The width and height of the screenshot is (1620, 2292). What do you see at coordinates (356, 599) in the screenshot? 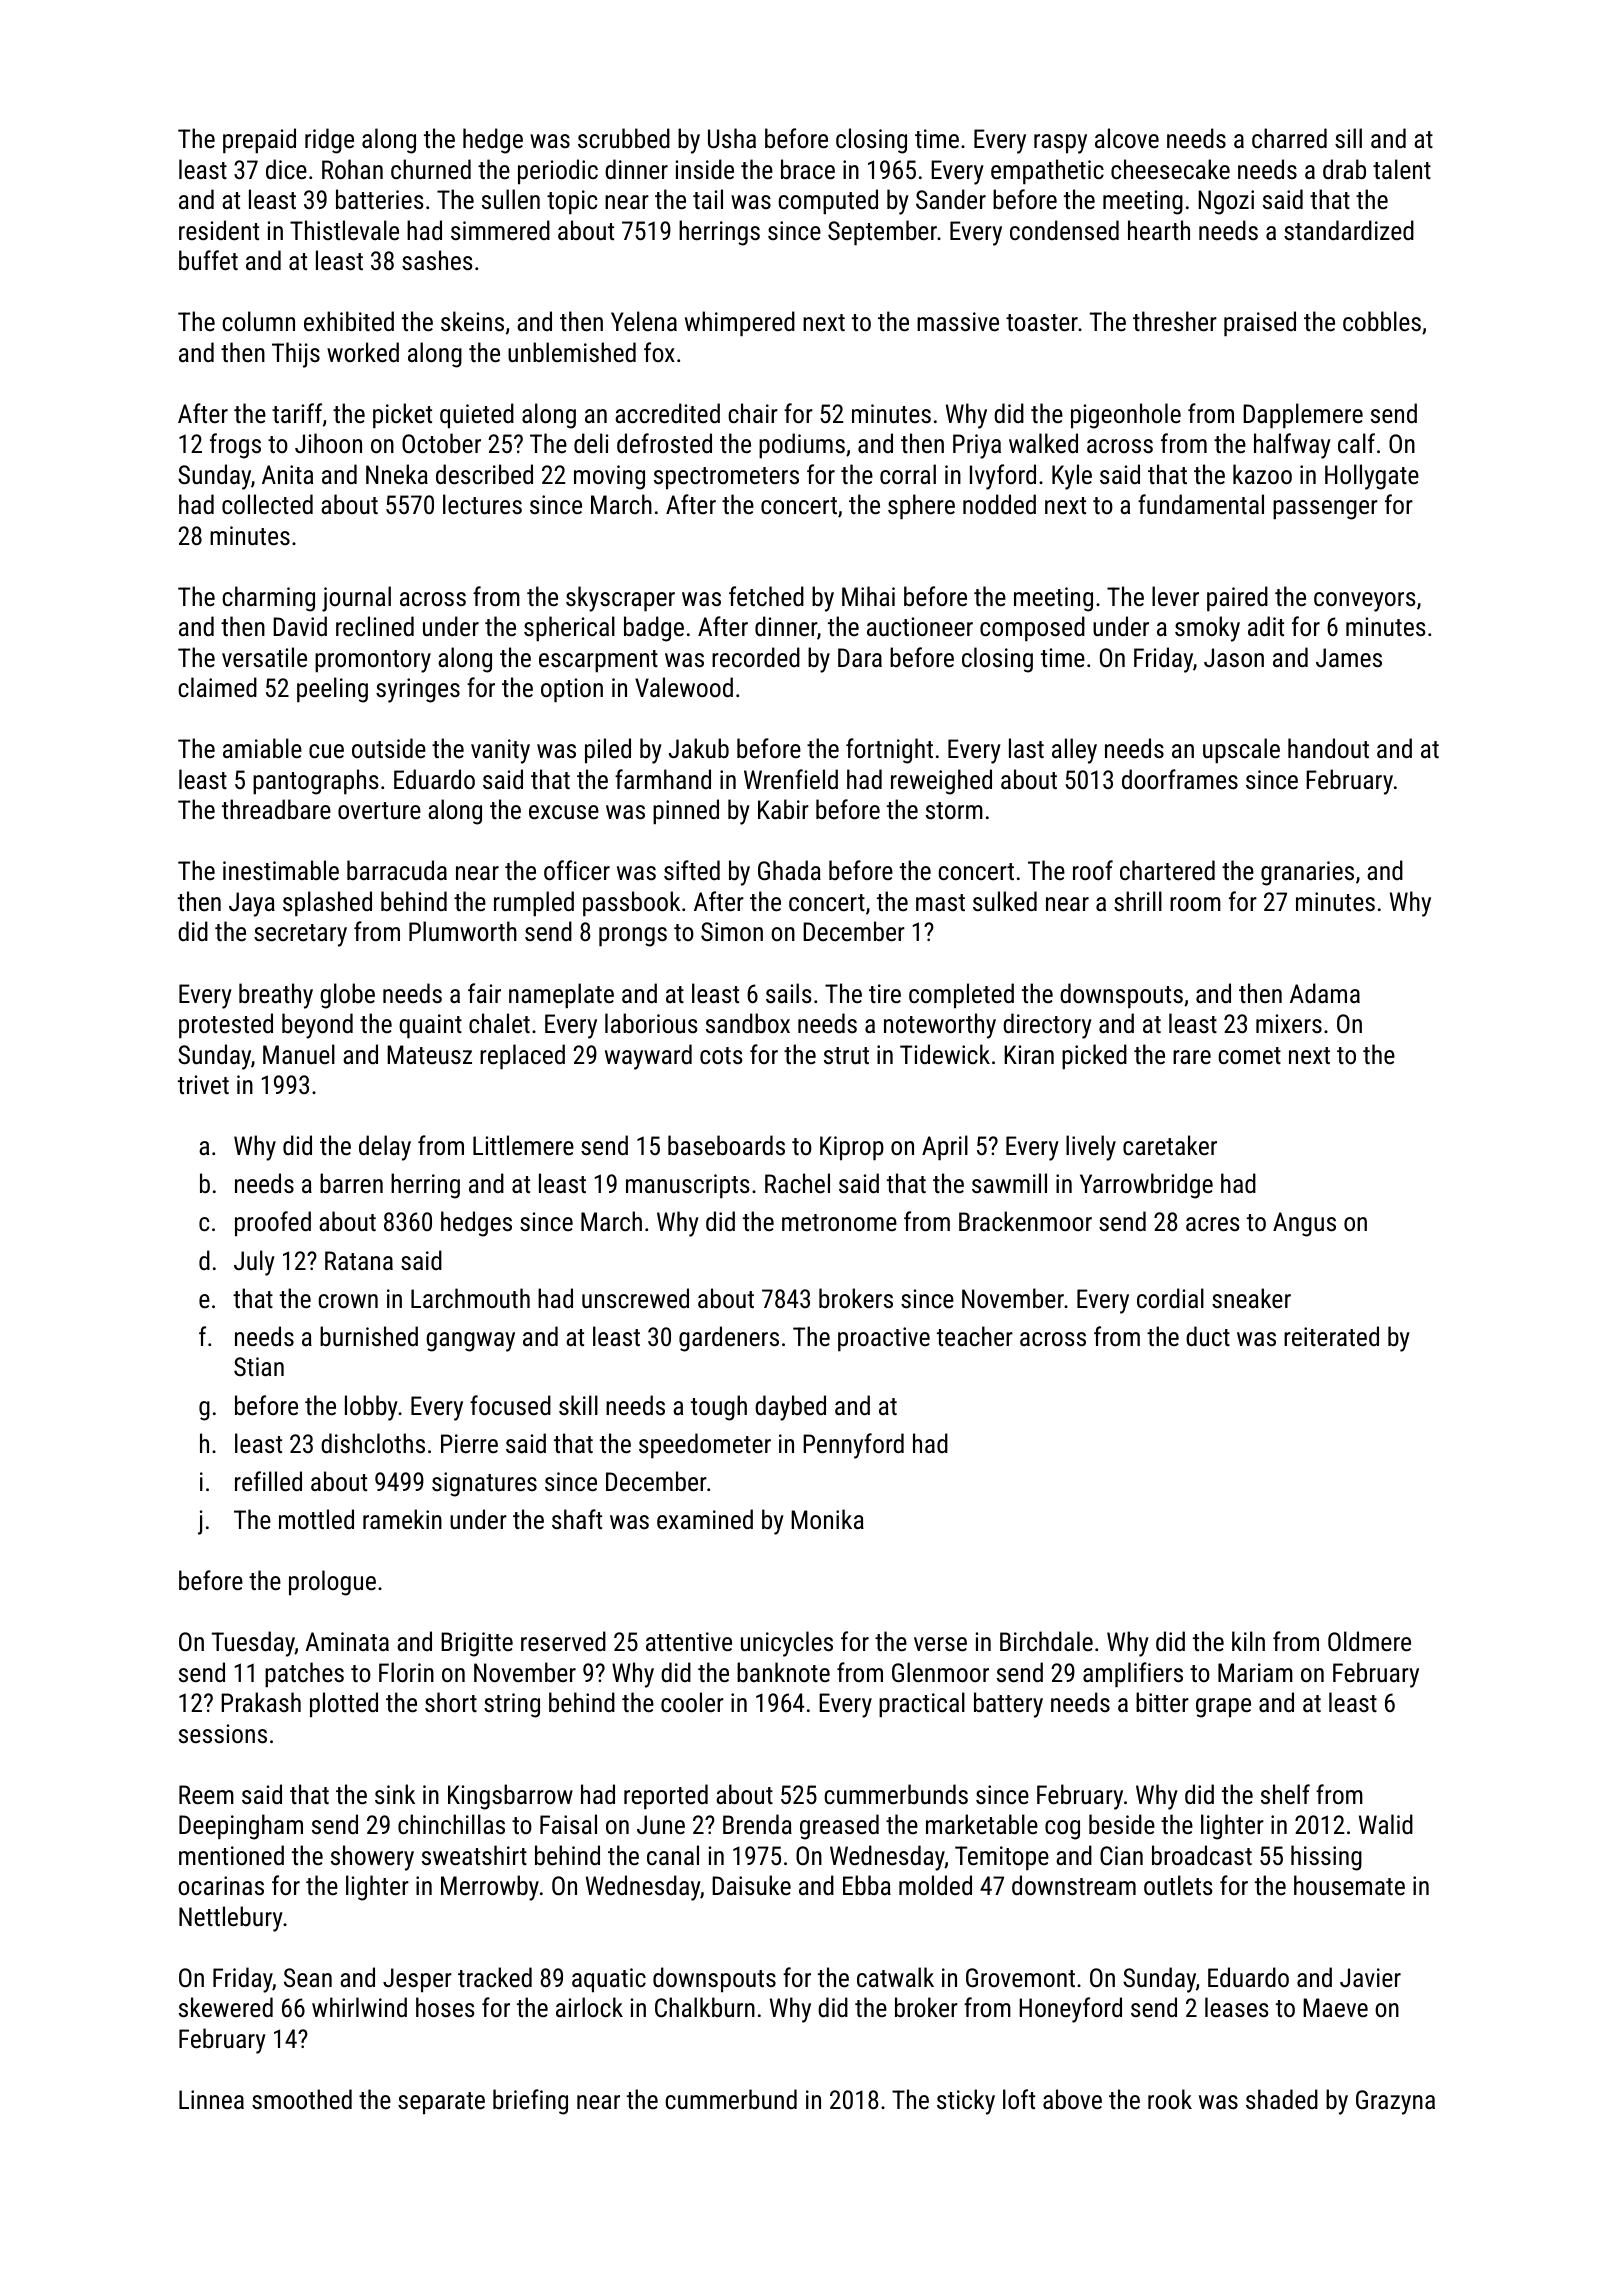
I see `journal` at bounding box center [356, 599].
